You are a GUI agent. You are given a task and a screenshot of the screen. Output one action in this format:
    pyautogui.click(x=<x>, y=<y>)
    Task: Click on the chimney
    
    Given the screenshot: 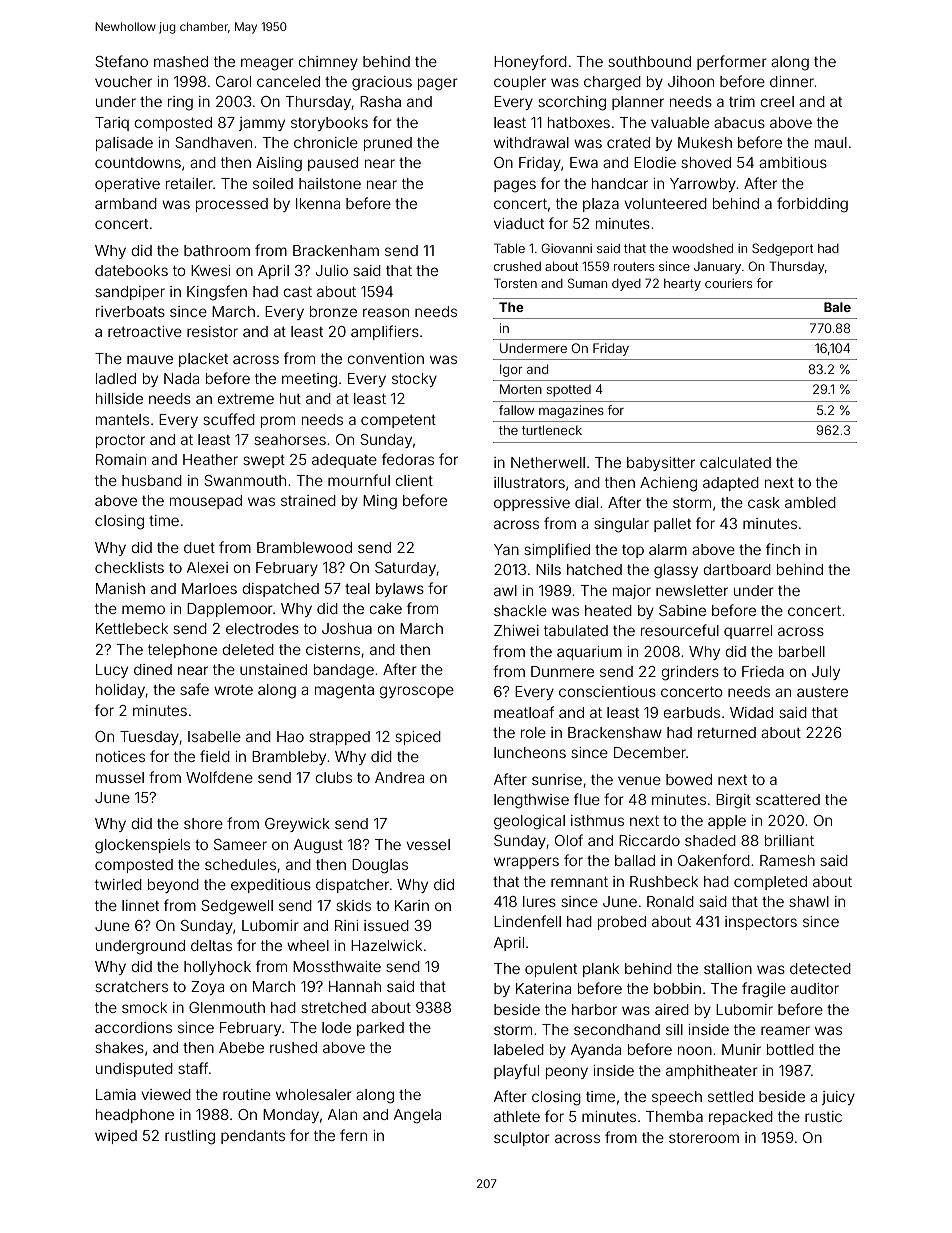 What is the action you would take?
    pyautogui.click(x=328, y=63)
